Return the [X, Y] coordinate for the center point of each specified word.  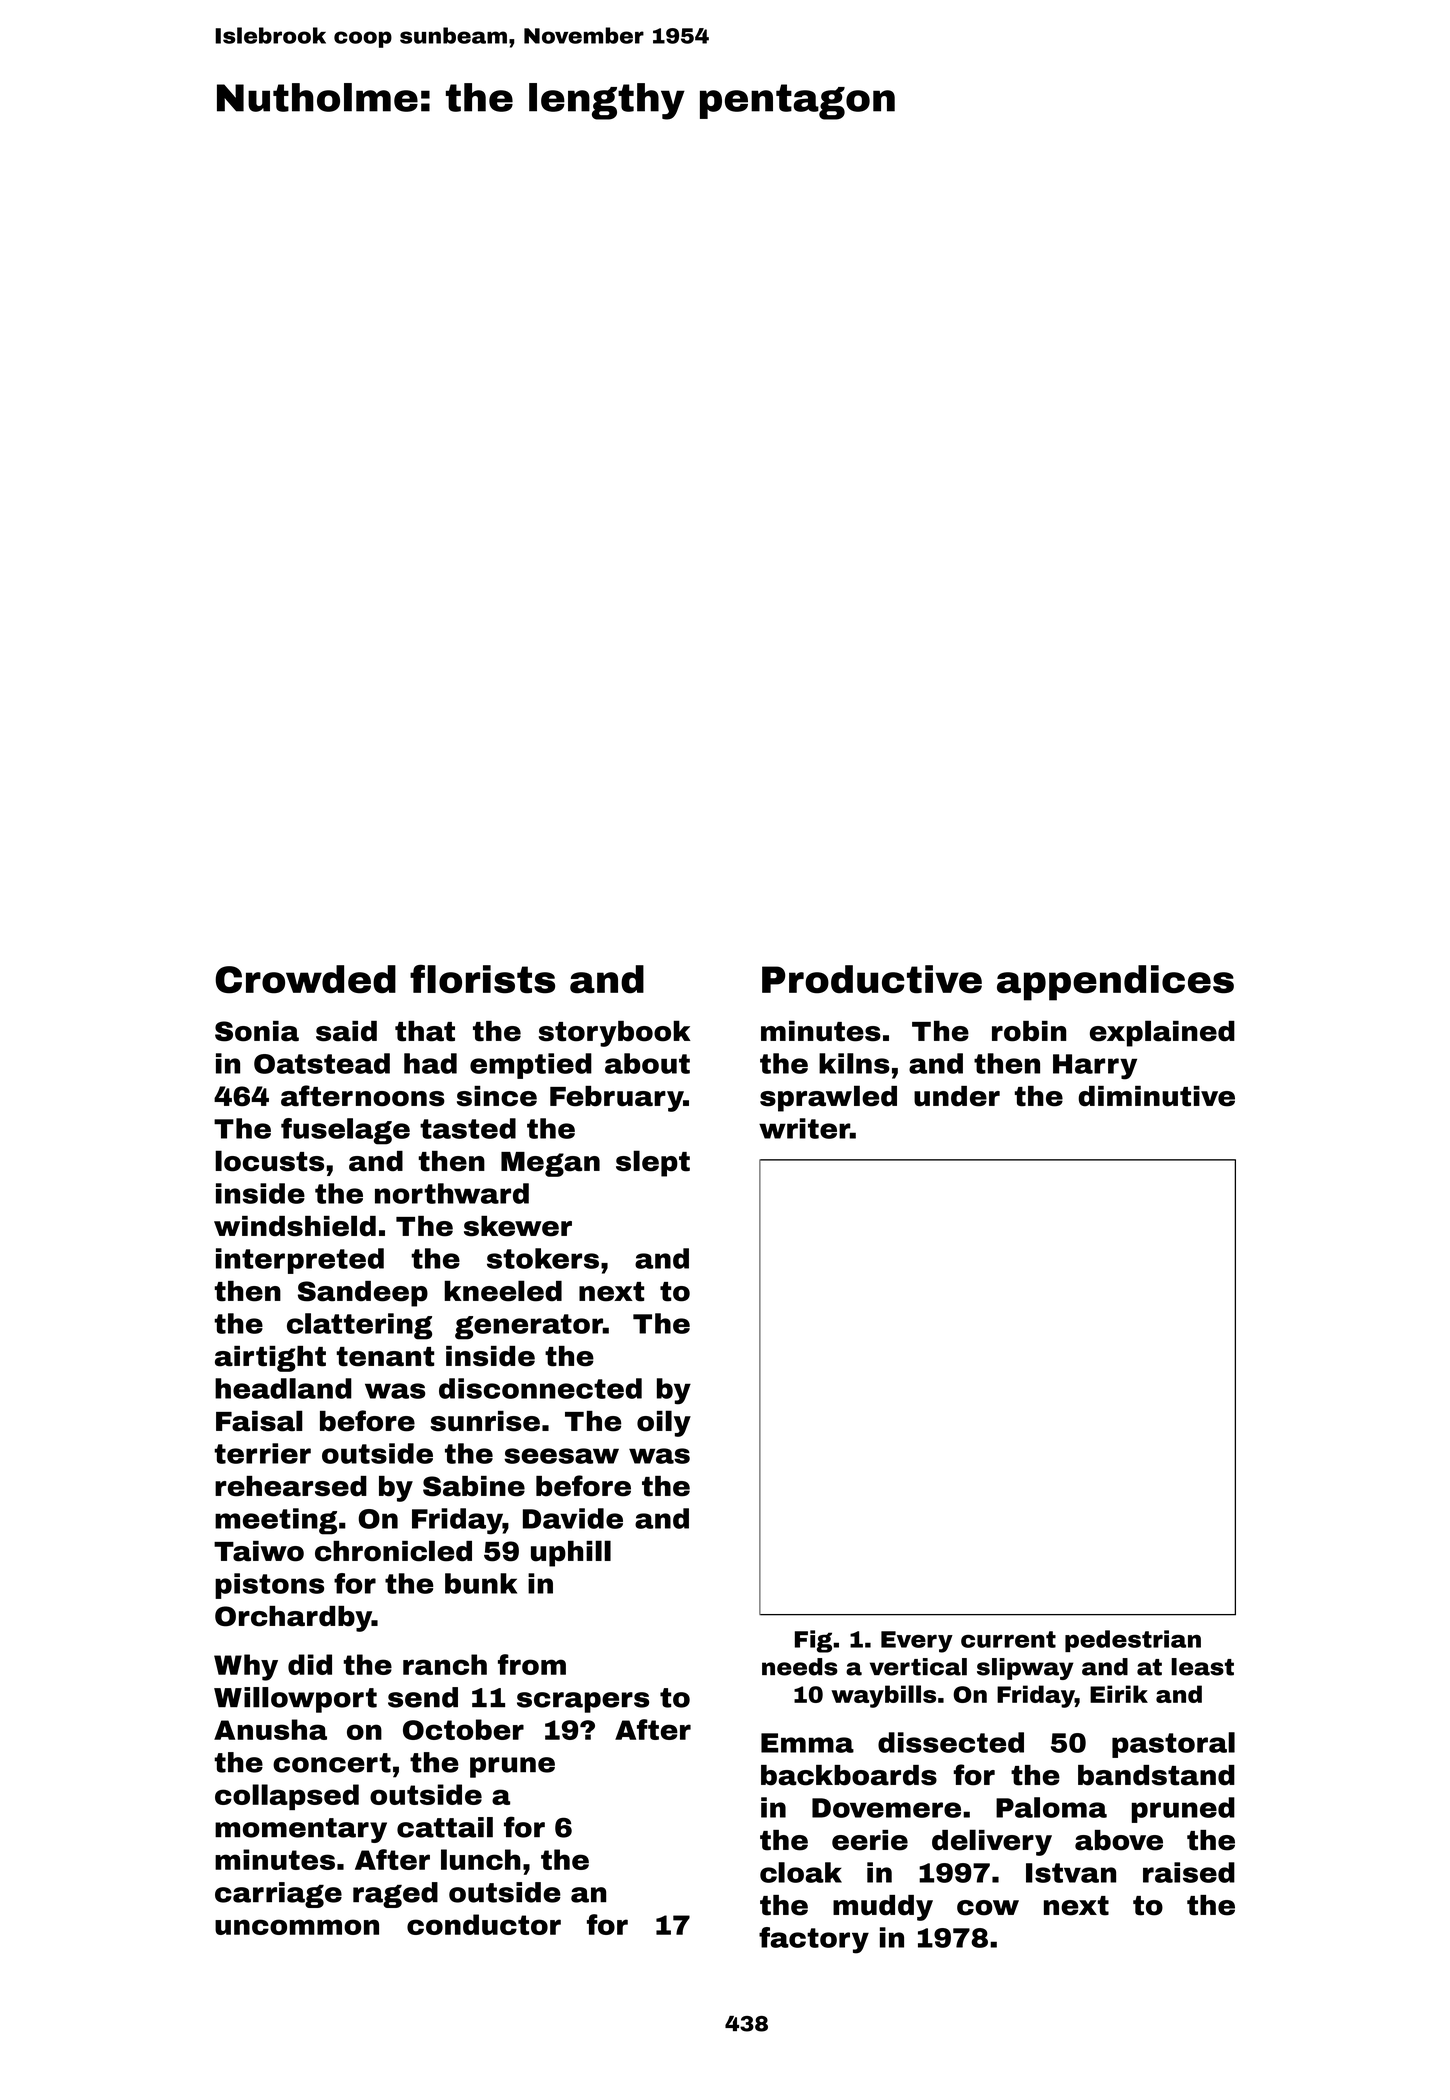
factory [814, 1940]
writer [804, 1128]
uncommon [297, 1927]
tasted [468, 1128]
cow [988, 1908]
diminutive [1156, 1096]
